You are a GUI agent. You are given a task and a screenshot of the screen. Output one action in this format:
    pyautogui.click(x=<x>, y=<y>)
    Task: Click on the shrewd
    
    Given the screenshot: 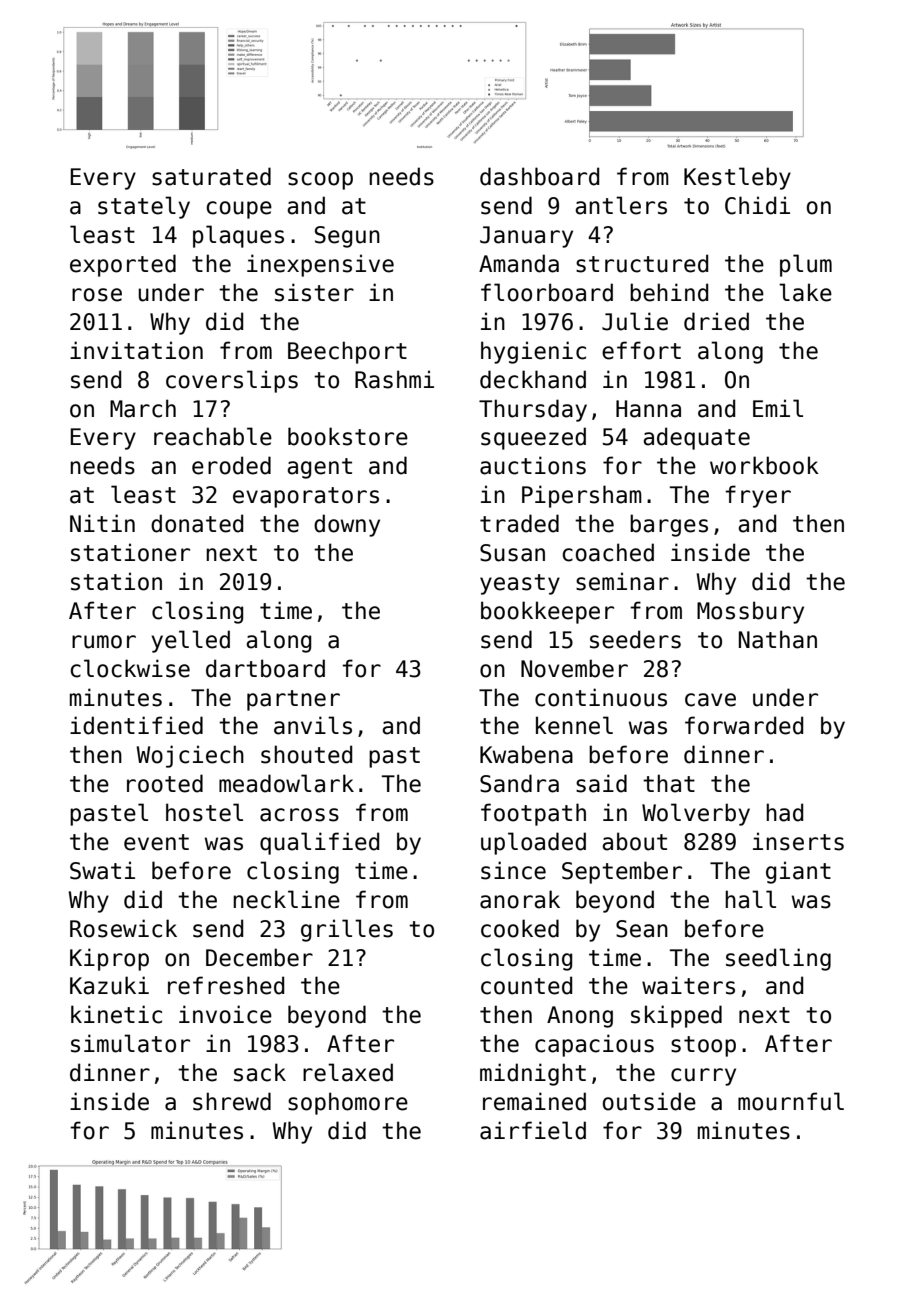 What is the action you would take?
    pyautogui.click(x=232, y=1101)
